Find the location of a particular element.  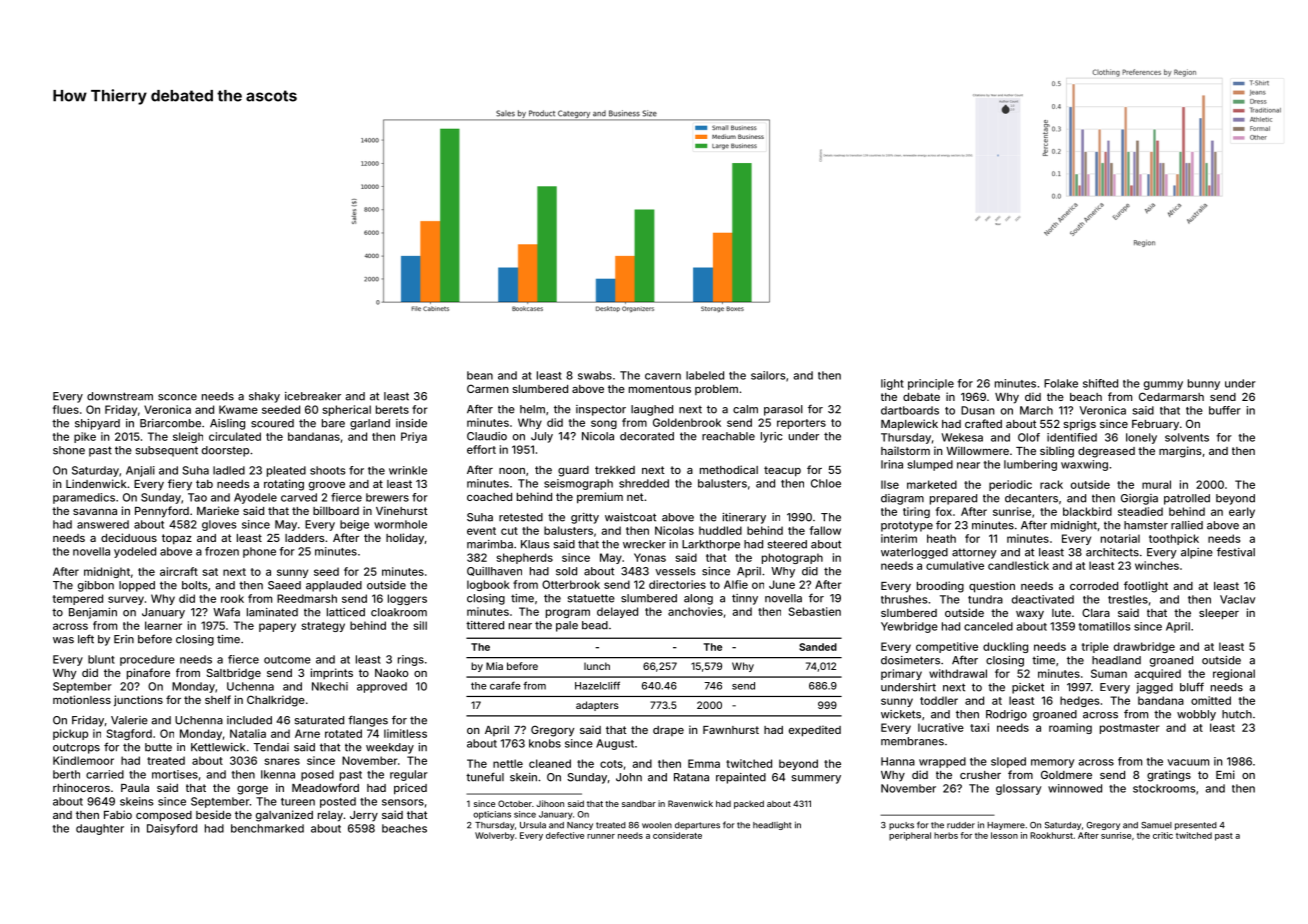

cumulative is located at coordinates (955, 565).
